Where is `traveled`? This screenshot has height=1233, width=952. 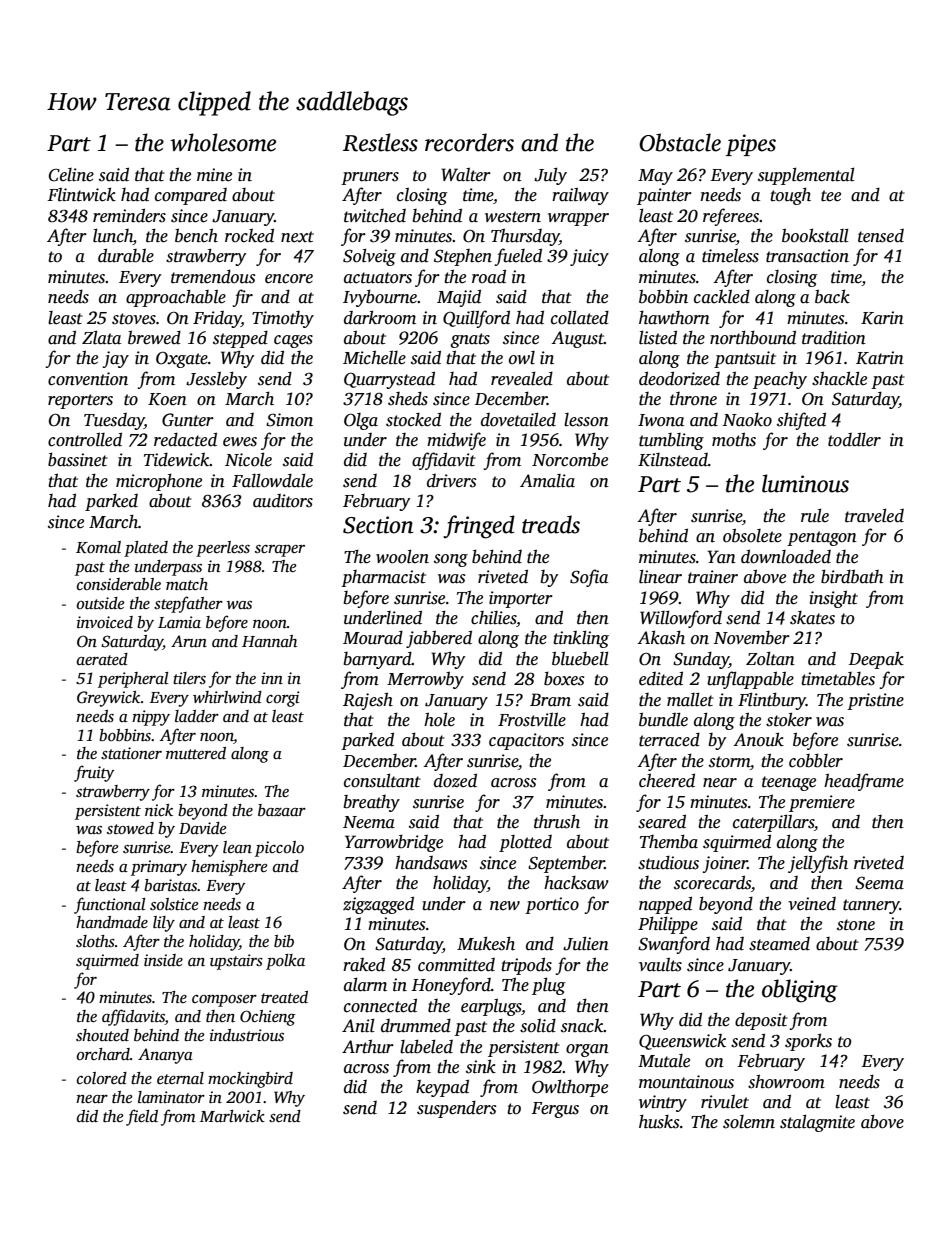 traveled is located at coordinates (874, 515).
